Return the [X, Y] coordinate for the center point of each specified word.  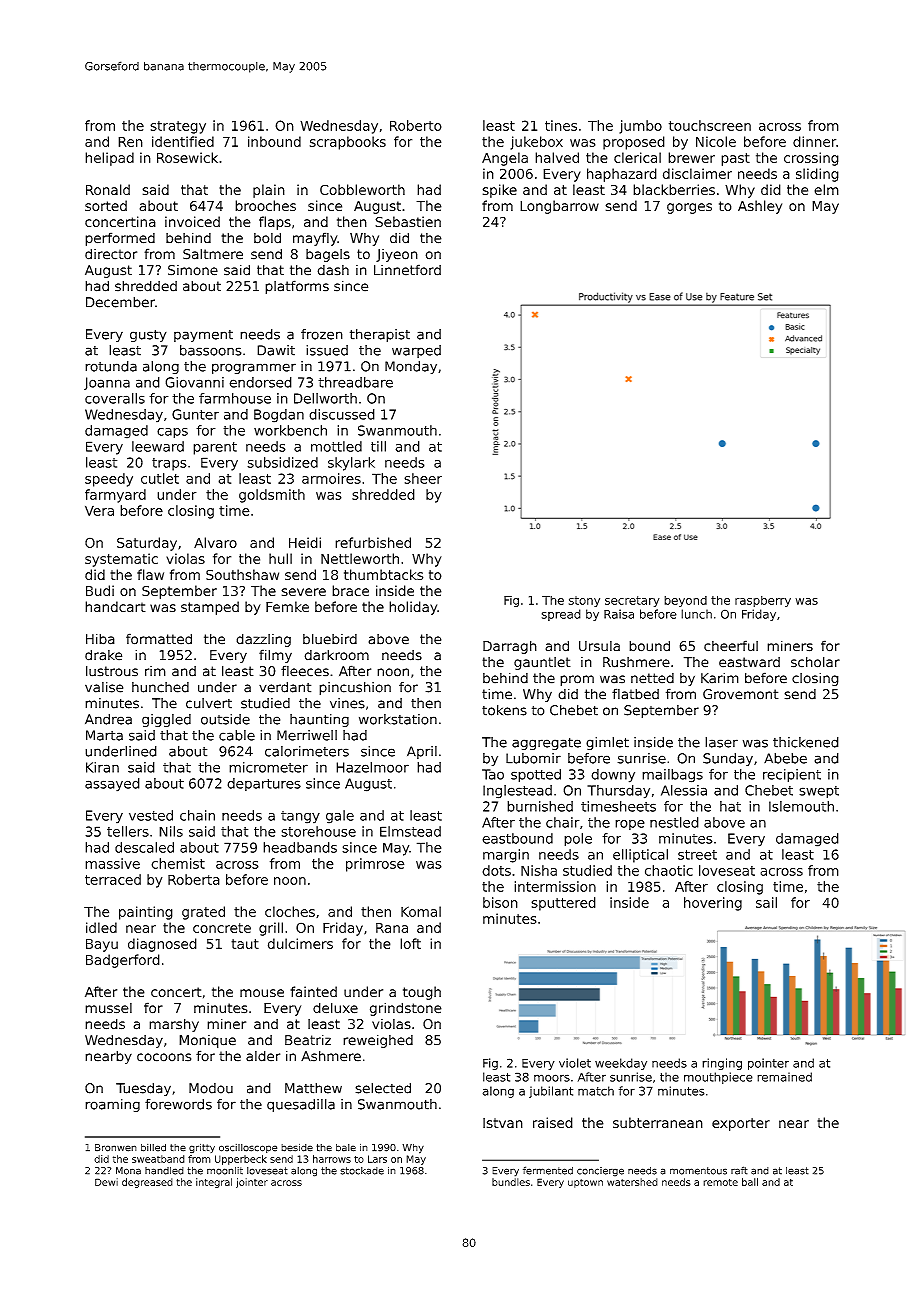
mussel [108, 1008]
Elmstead [410, 831]
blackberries [674, 189]
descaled [144, 847]
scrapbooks [348, 143]
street [697, 855]
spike [500, 191]
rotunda [111, 366]
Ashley [760, 207]
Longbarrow [559, 207]
